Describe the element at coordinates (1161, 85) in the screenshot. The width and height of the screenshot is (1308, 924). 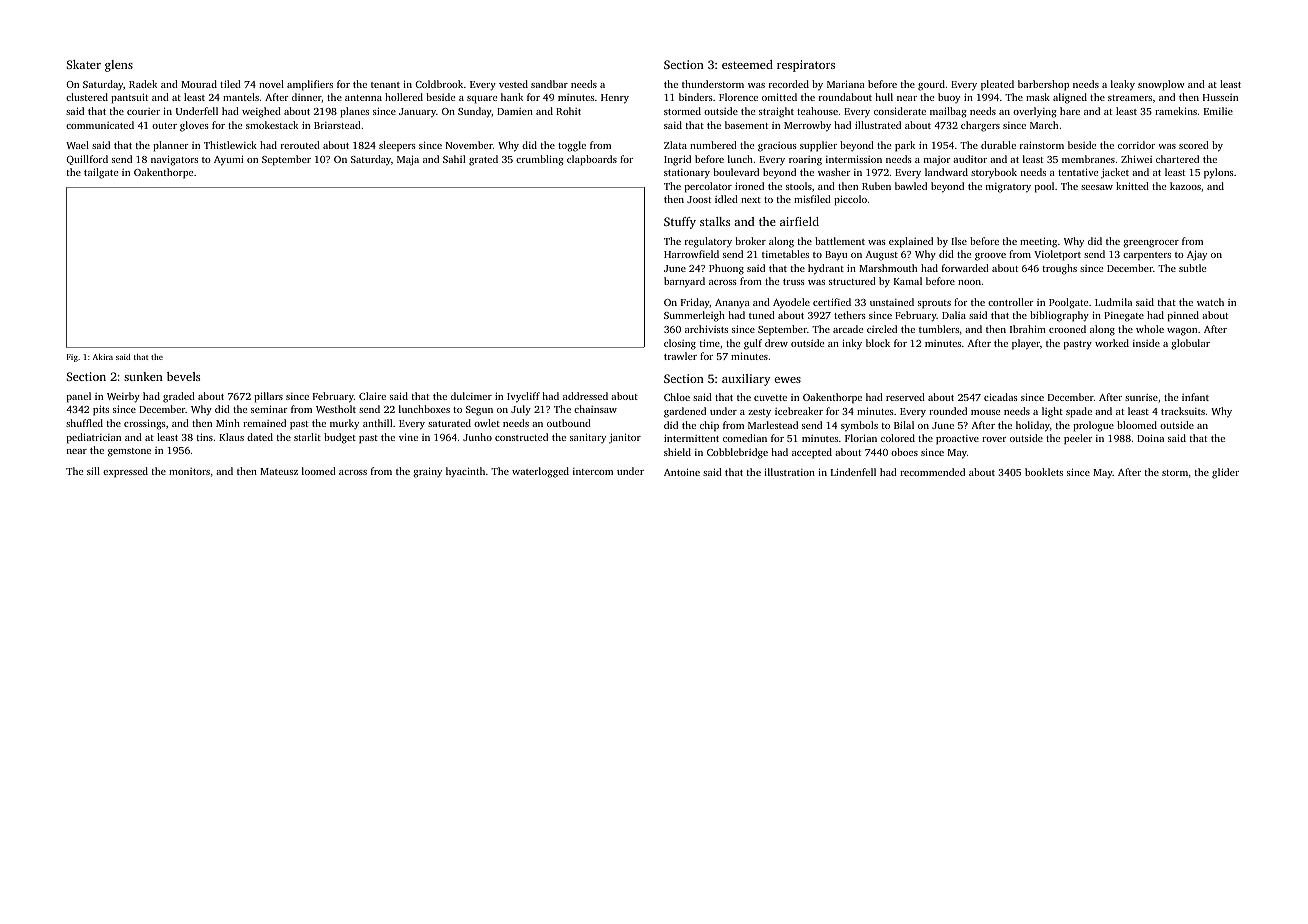
I see `snowplow` at that location.
